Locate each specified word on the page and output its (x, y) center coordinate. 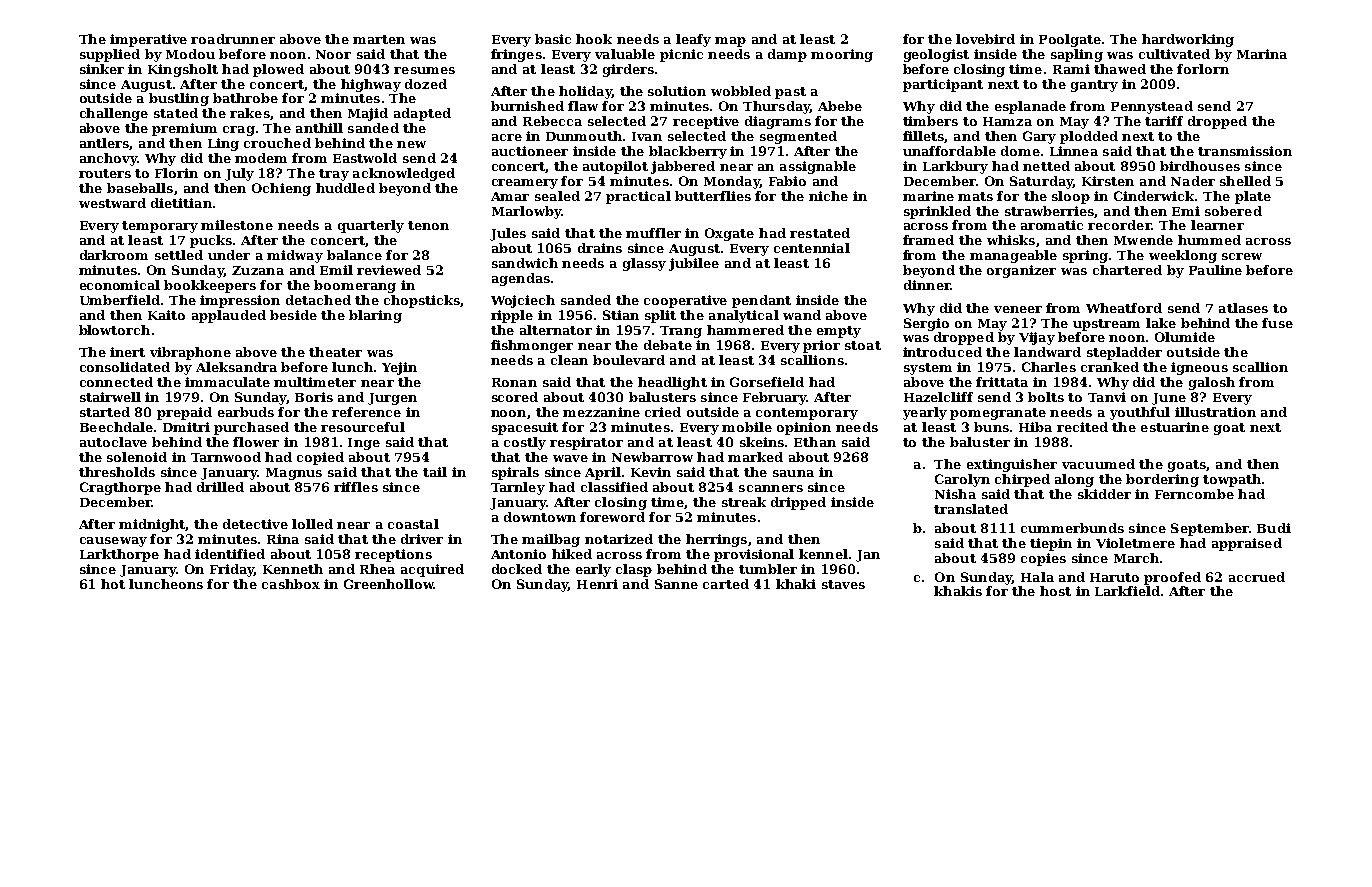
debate (668, 345)
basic (553, 39)
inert (127, 352)
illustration (1215, 412)
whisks (1011, 240)
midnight (152, 525)
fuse (1277, 323)
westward (112, 203)
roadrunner (233, 39)
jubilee (694, 264)
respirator (586, 443)
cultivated (1174, 54)
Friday (232, 570)
